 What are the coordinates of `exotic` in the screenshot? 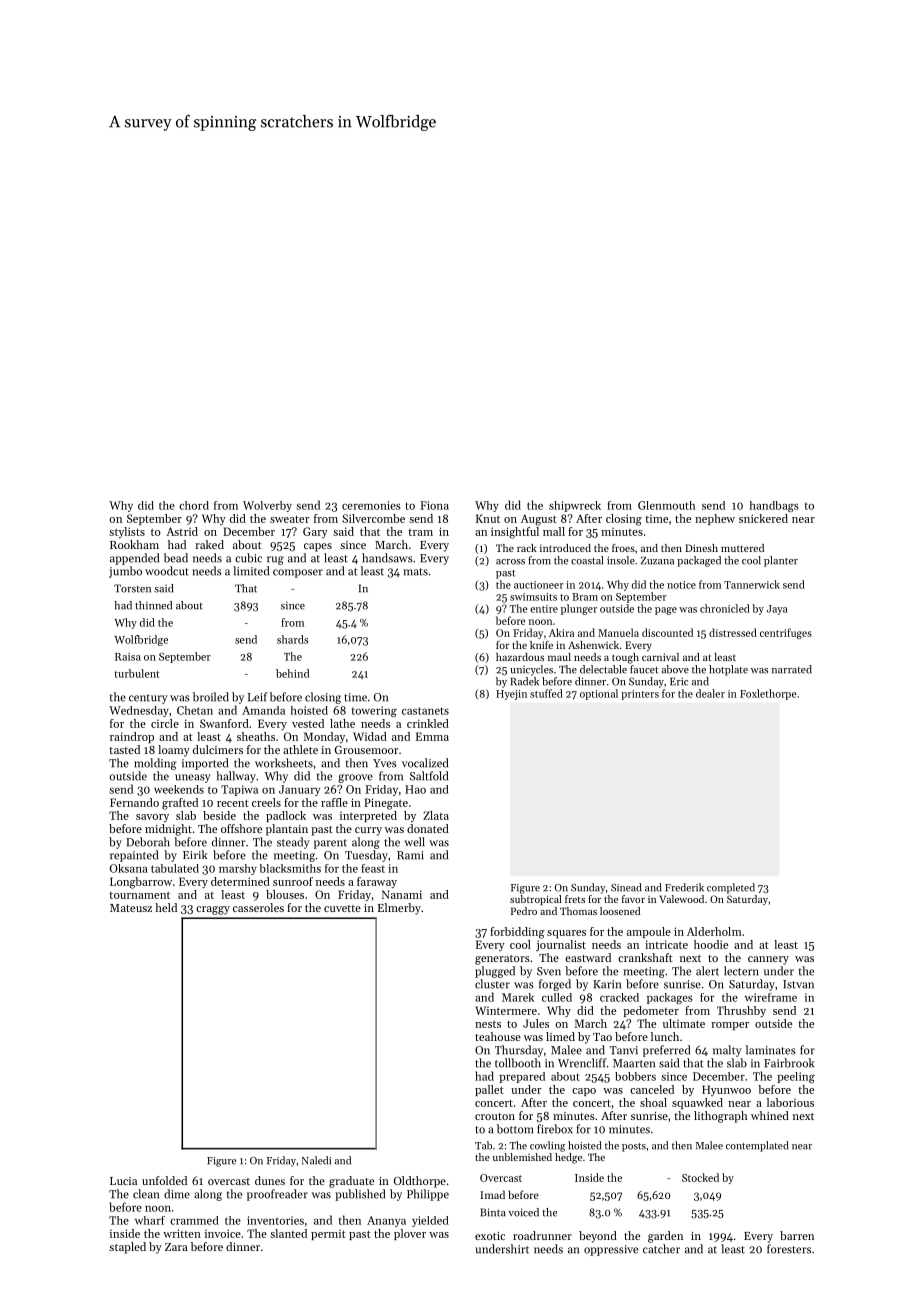 It's located at (490, 1236).
